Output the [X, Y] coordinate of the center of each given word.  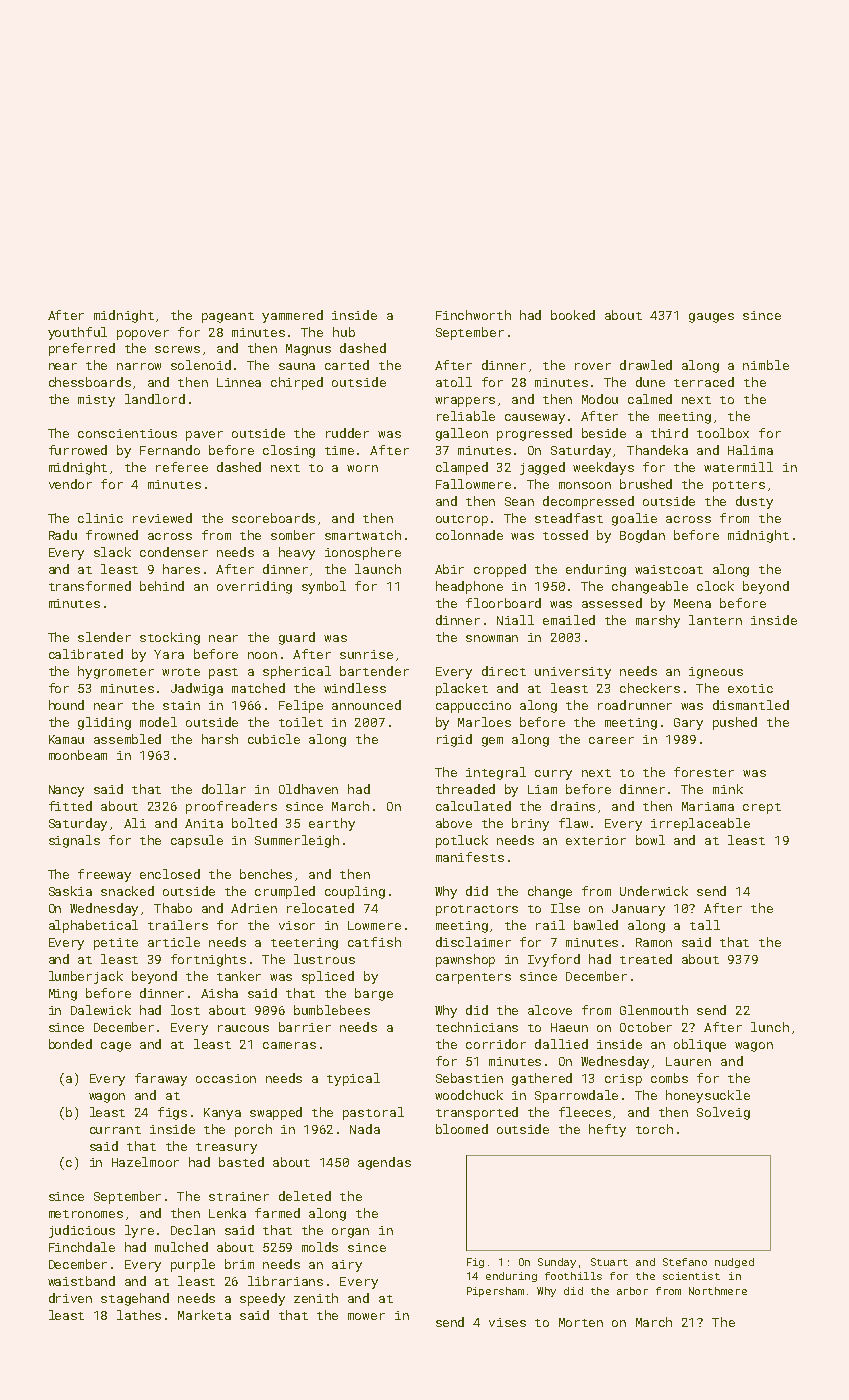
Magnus [308, 350]
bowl [650, 840]
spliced [328, 977]
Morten [581, 1322]
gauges [711, 318]
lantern [715, 620]
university [573, 673]
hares [181, 569]
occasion [226, 1078]
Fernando [170, 450]
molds [320, 1247]
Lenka [227, 1213]
